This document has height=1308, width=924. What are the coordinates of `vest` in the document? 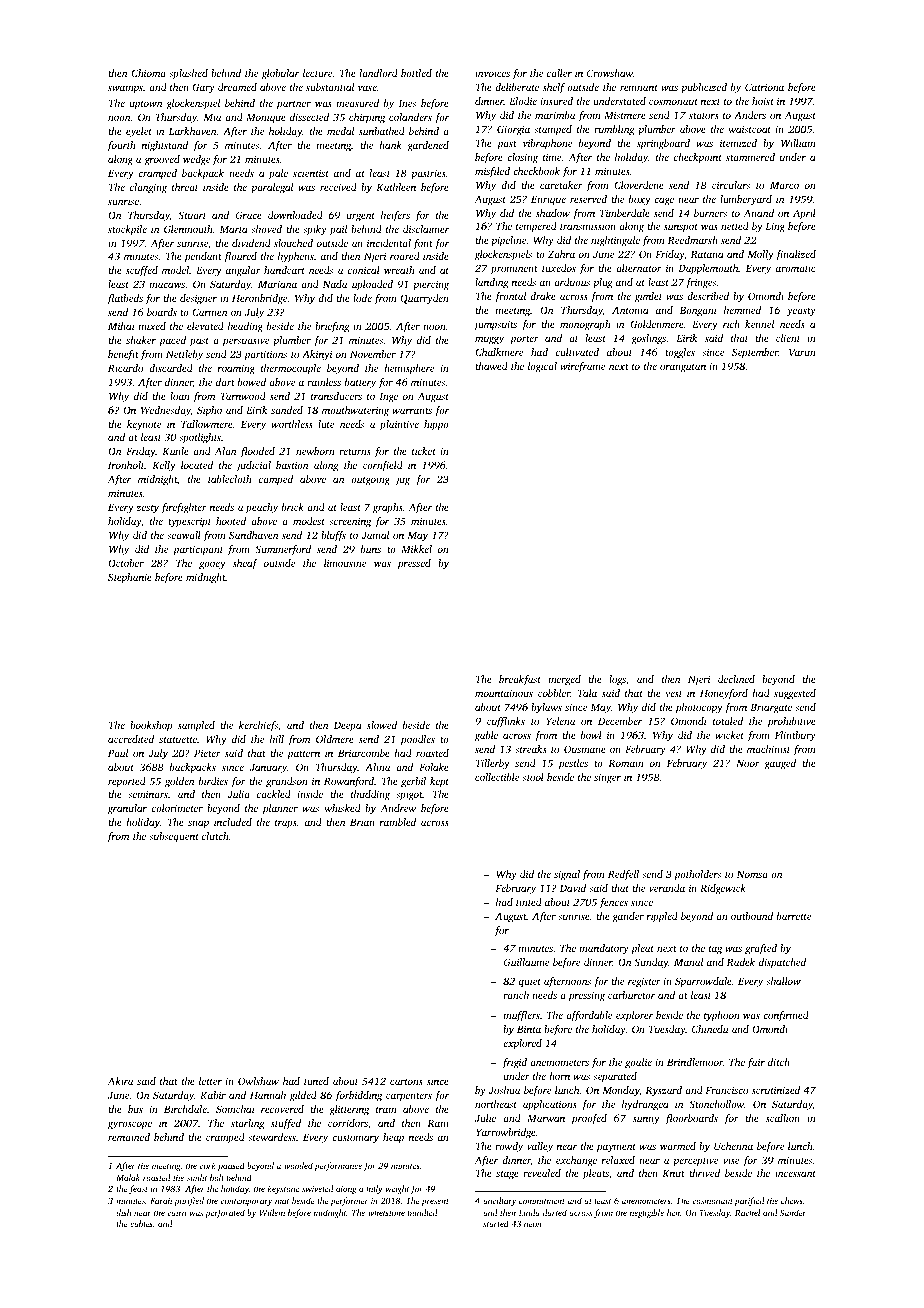 It's located at (674, 694).
